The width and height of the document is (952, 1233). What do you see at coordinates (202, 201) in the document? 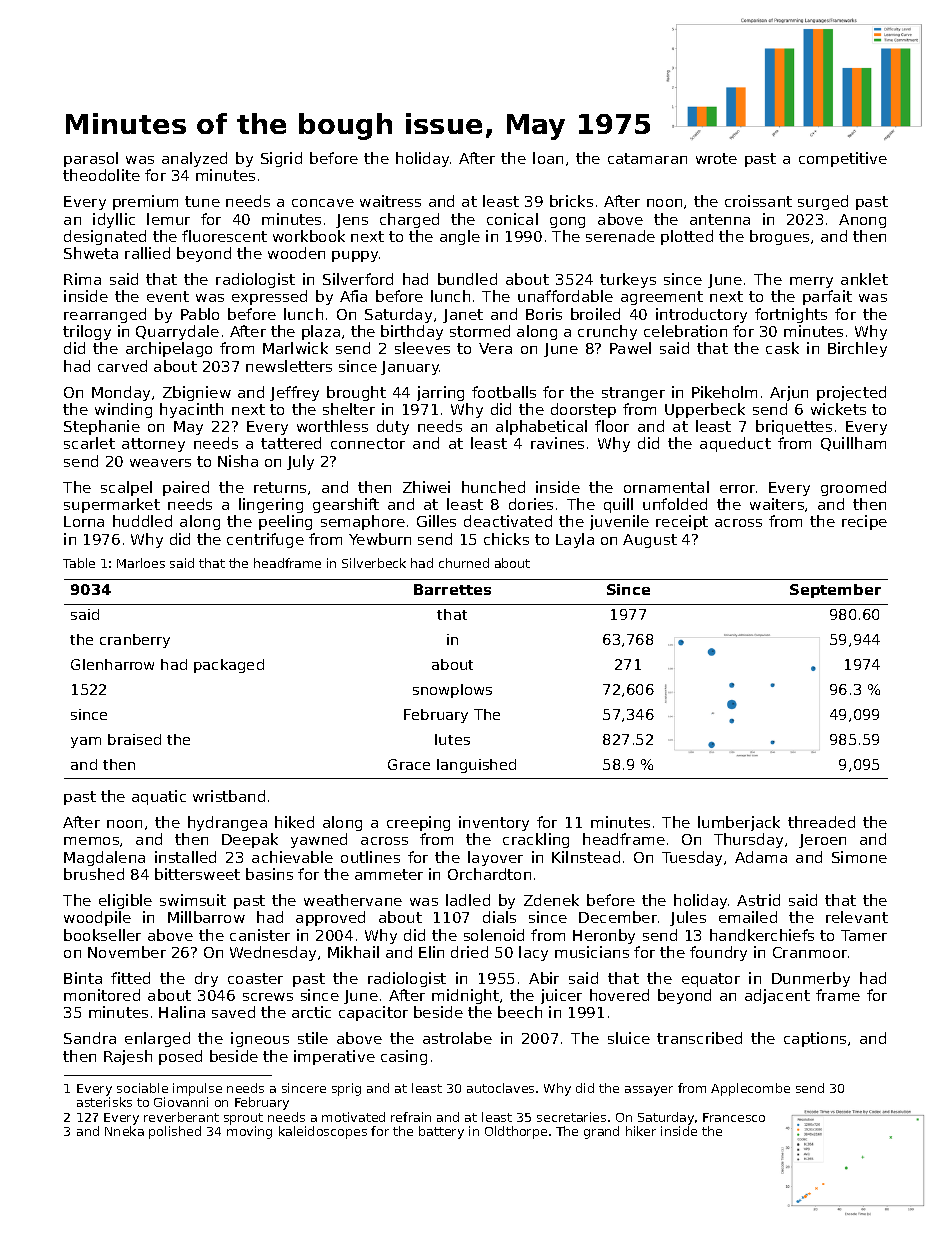
I see `tune` at bounding box center [202, 201].
